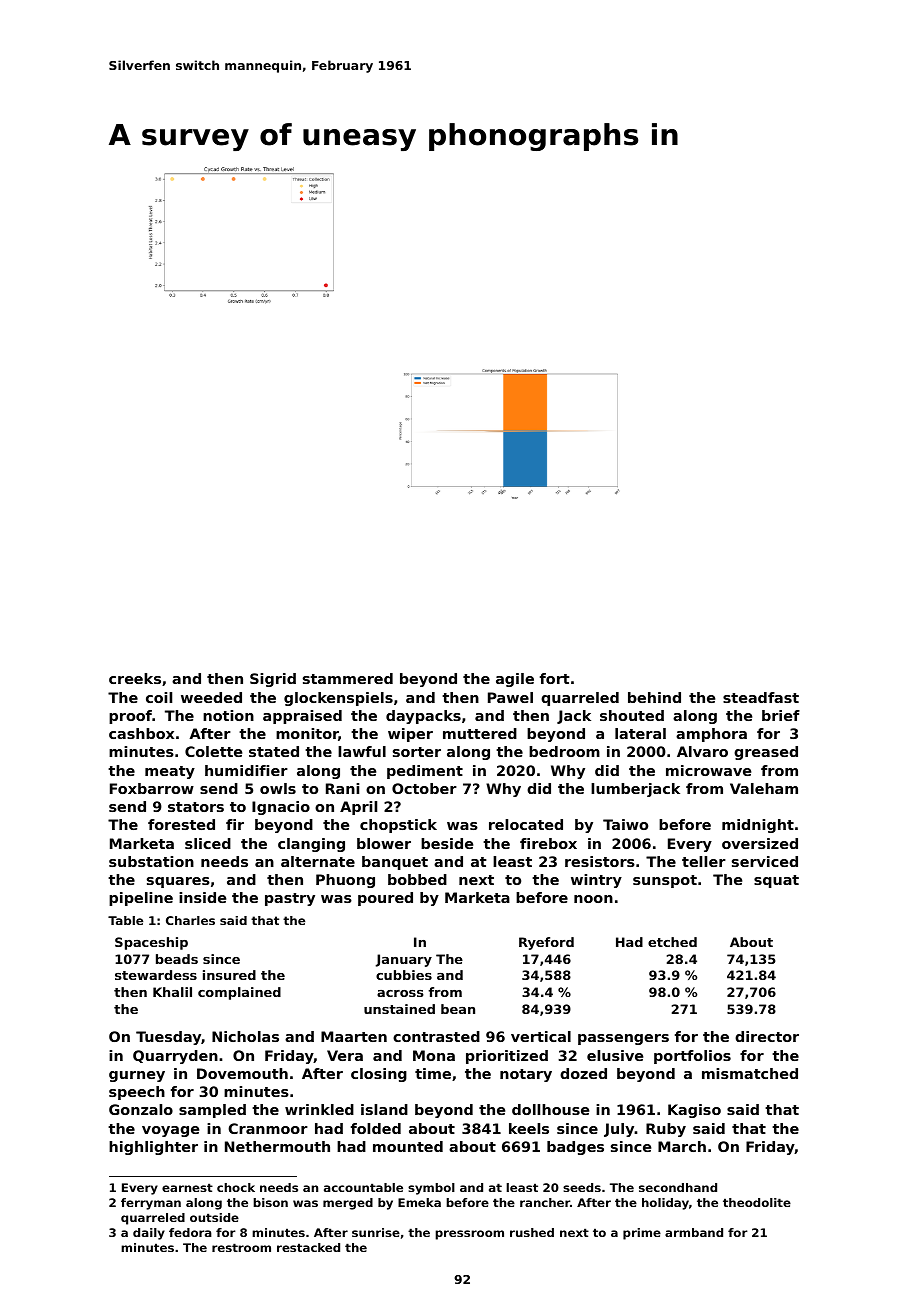  What do you see at coordinates (379, 1075) in the screenshot?
I see `closing` at bounding box center [379, 1075].
